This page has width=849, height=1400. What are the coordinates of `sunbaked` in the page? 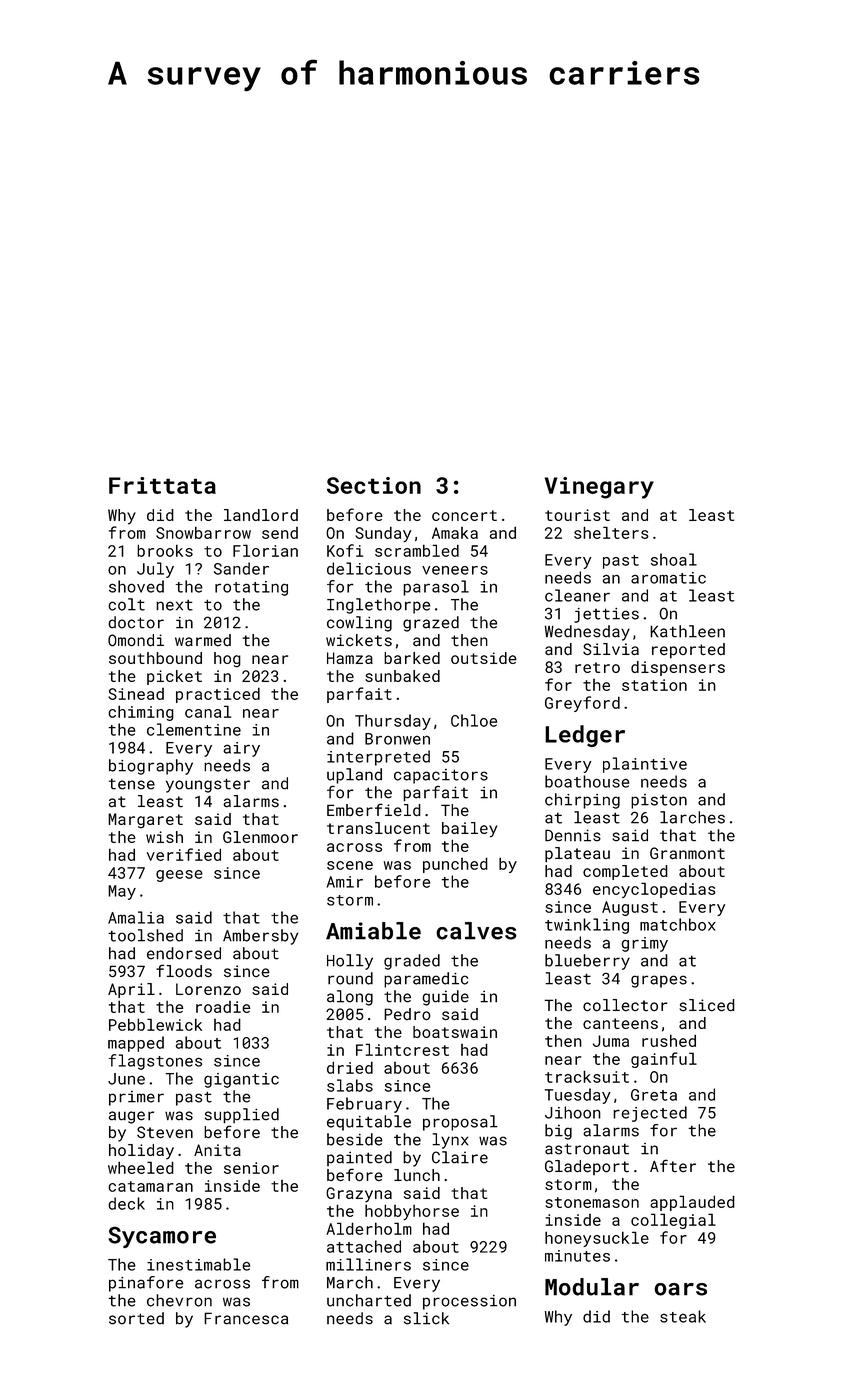 It's located at (402, 676).
